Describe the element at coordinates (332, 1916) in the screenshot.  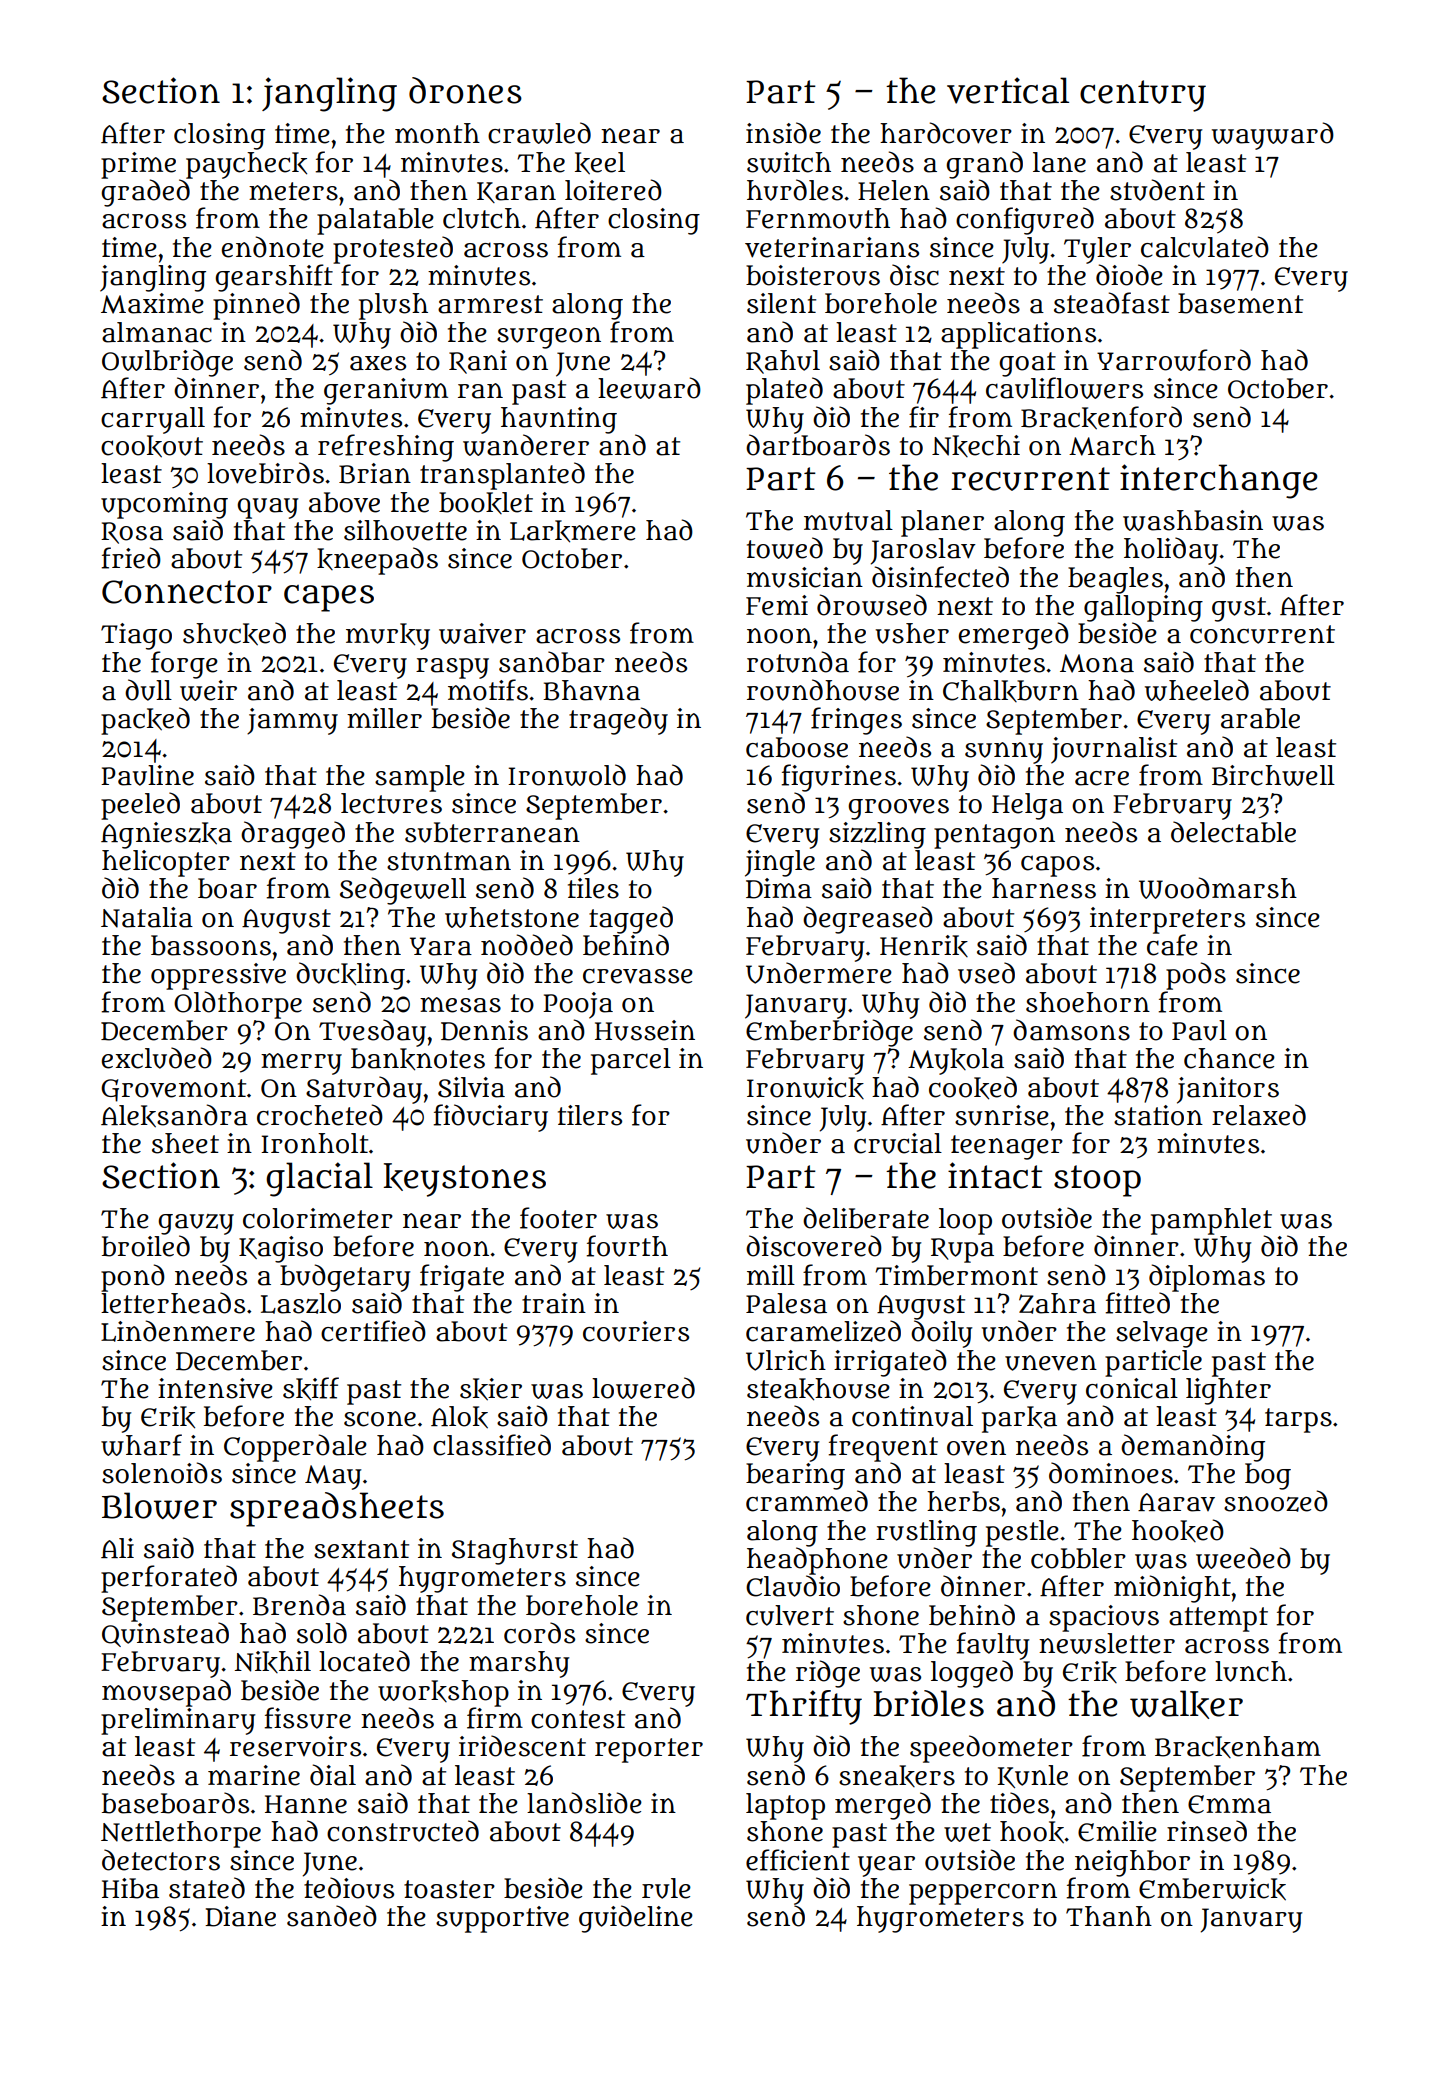
I see `sanded` at that location.
